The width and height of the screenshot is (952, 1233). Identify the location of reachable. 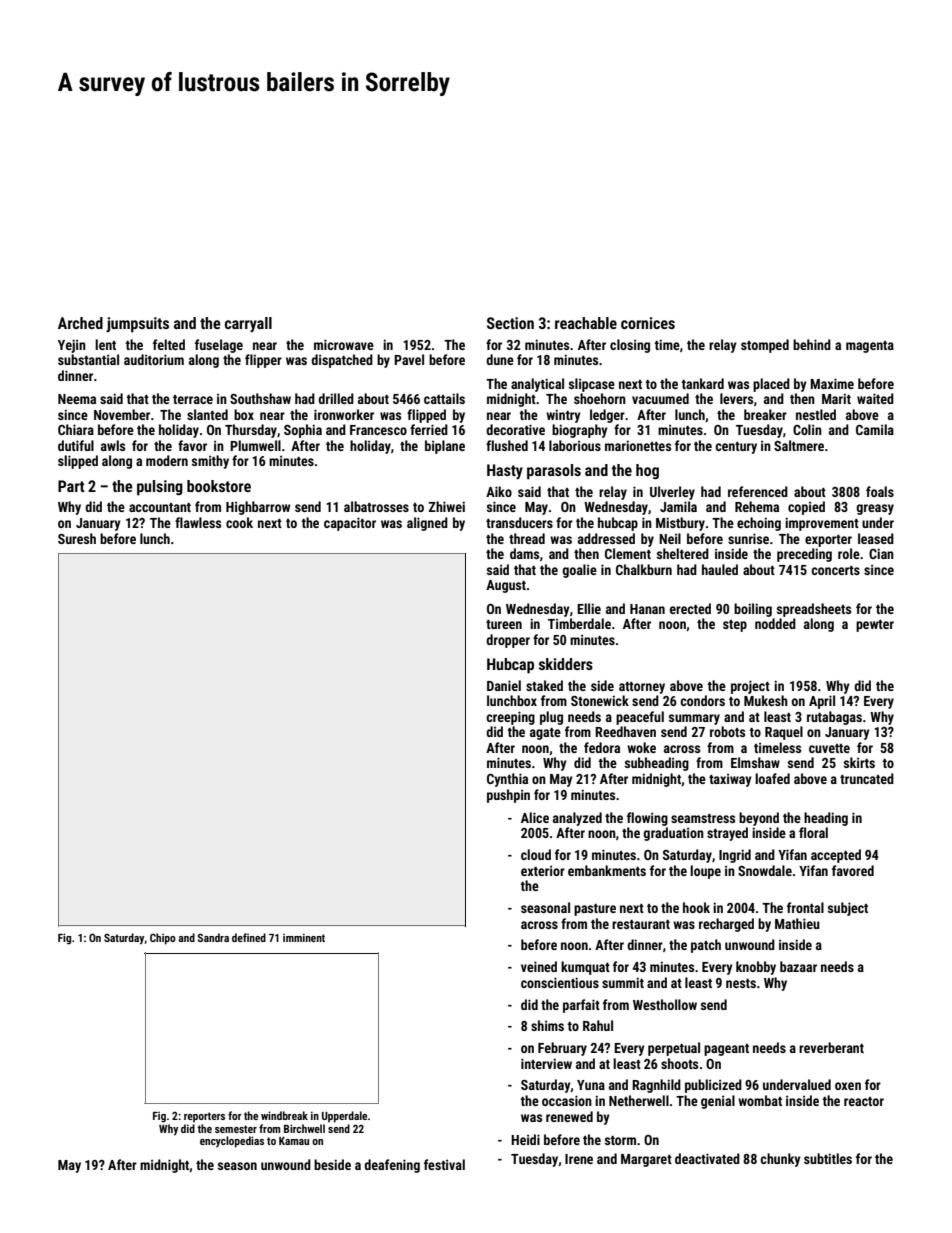
(586, 323).
